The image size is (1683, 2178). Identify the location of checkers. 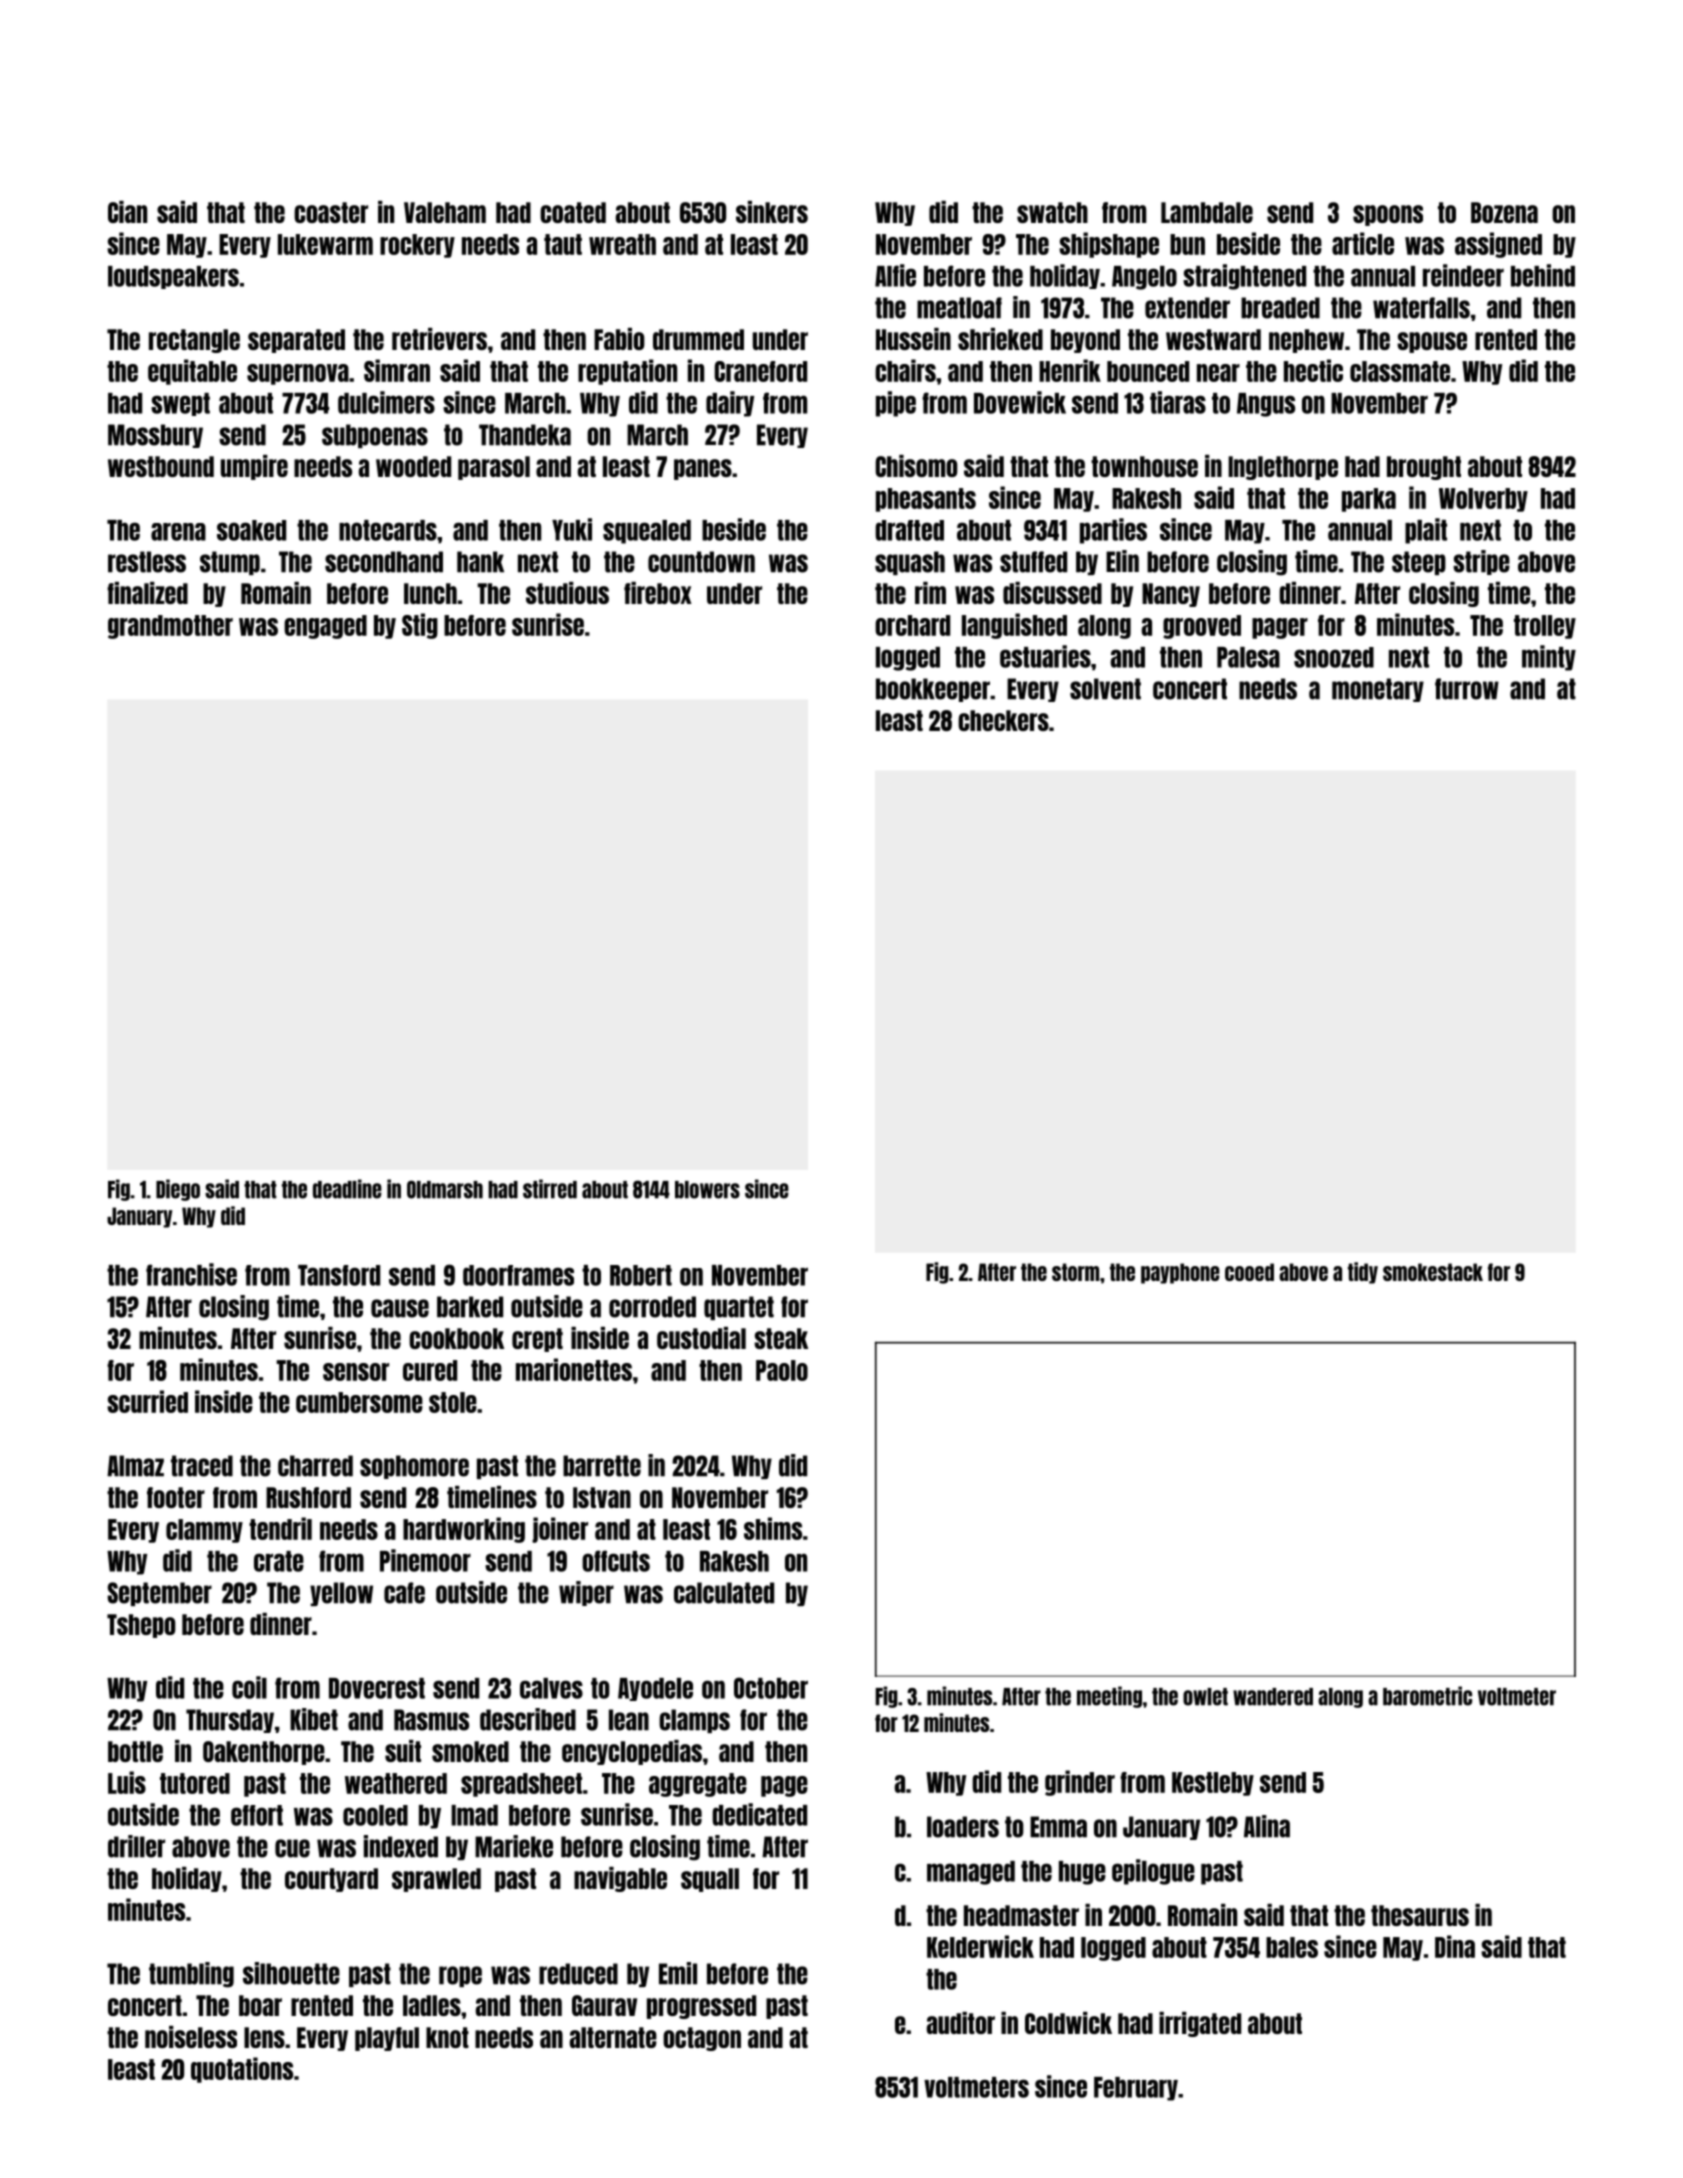
(1003, 720).
